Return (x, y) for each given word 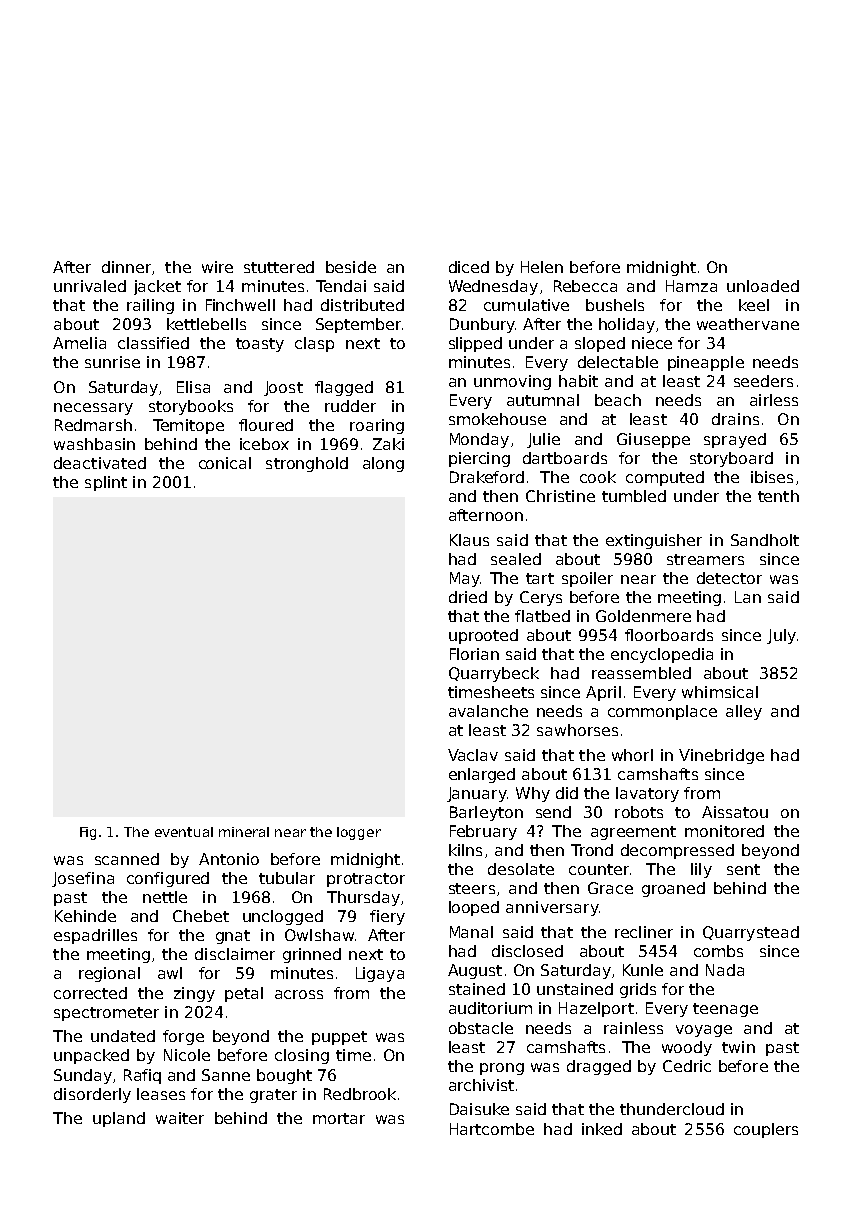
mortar (339, 1118)
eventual (184, 832)
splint (106, 483)
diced (469, 267)
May (465, 579)
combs (718, 951)
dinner (126, 267)
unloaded (763, 286)
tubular (287, 878)
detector (729, 578)
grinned (312, 955)
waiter (180, 1118)
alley (744, 712)
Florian (474, 654)
